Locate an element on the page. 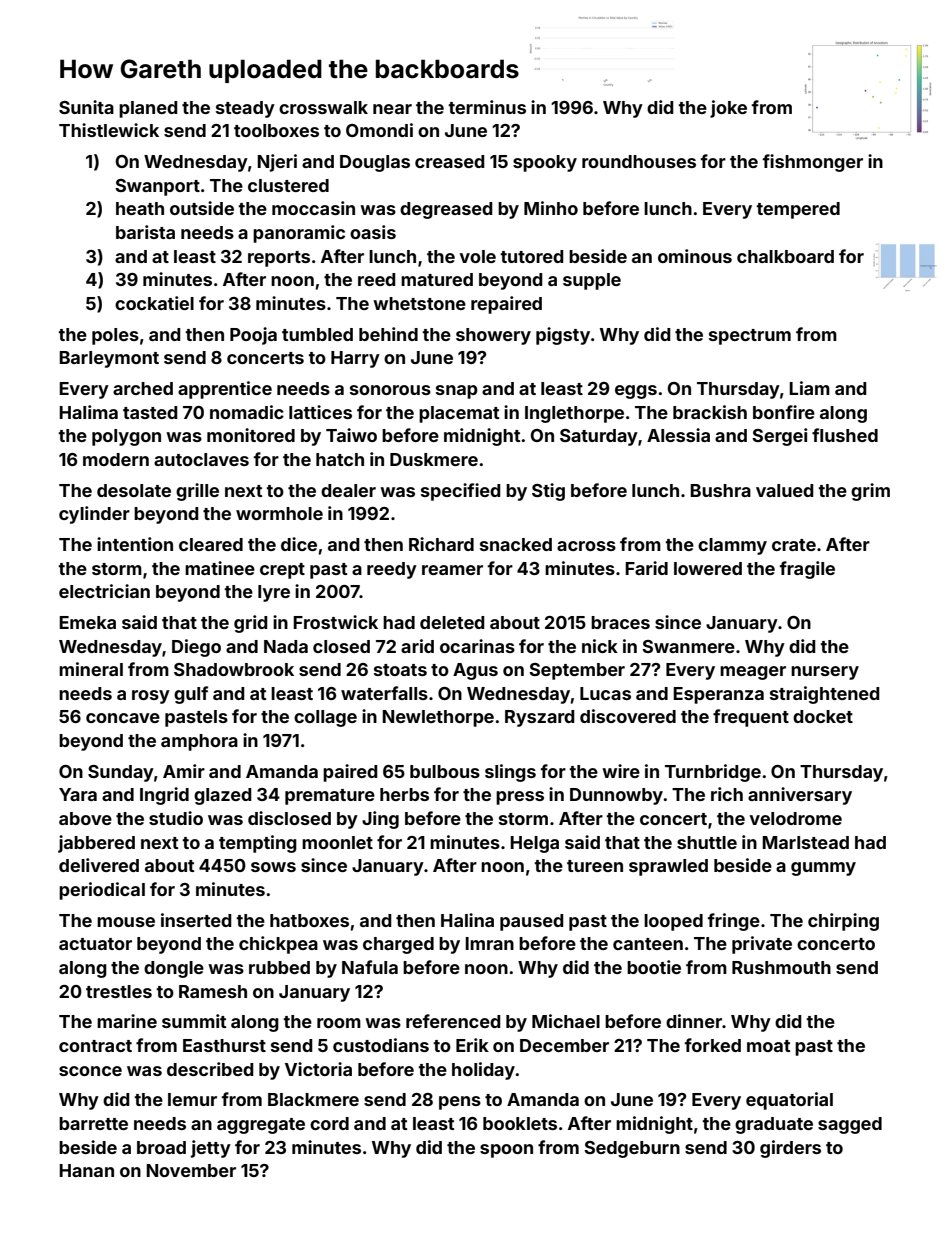 The height and width of the document is (1233, 952). near is located at coordinates (392, 109).
